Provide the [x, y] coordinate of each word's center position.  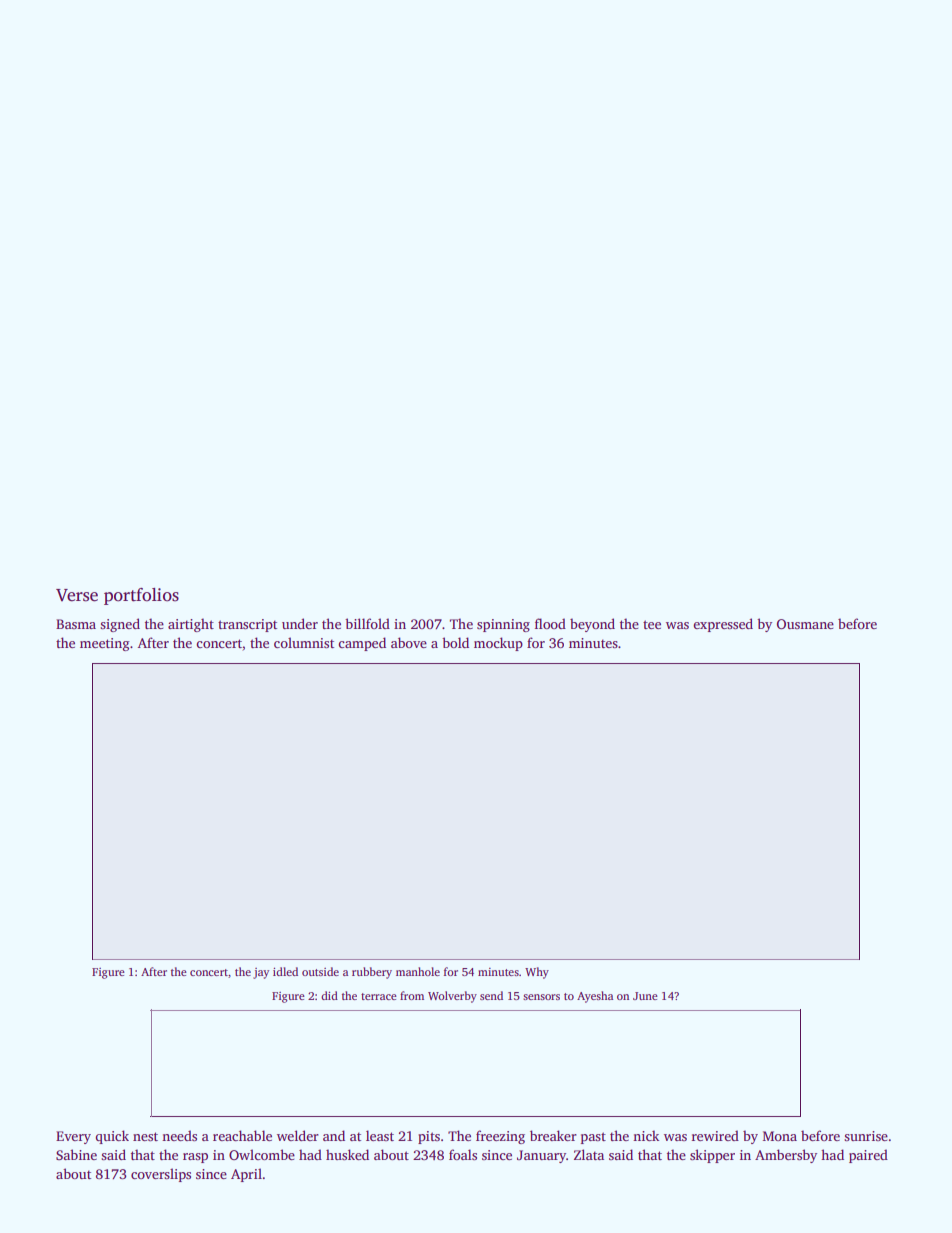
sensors [541, 997]
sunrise [866, 1136]
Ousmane [805, 624]
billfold [367, 623]
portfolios [141, 596]
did [329, 995]
